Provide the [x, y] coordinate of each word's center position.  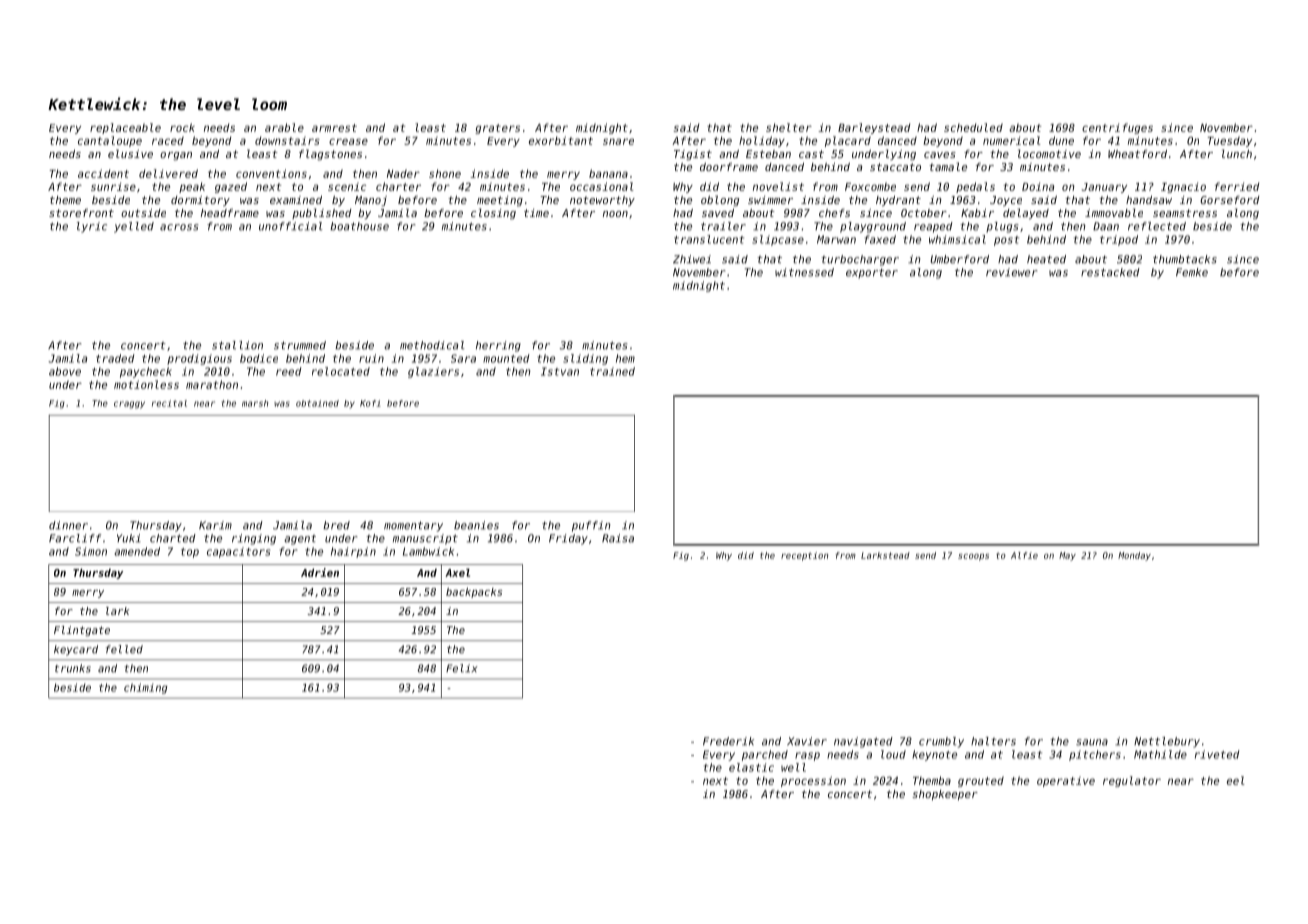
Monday [1134, 556]
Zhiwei [692, 259]
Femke [1192, 272]
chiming [145, 688]
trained [612, 371]
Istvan [560, 371]
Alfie [1024, 555]
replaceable [125, 128]
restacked [1110, 272]
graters [497, 129]
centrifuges [1117, 128]
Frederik [728, 741]
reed [288, 371]
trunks [73, 668]
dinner [68, 525]
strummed [300, 345]
